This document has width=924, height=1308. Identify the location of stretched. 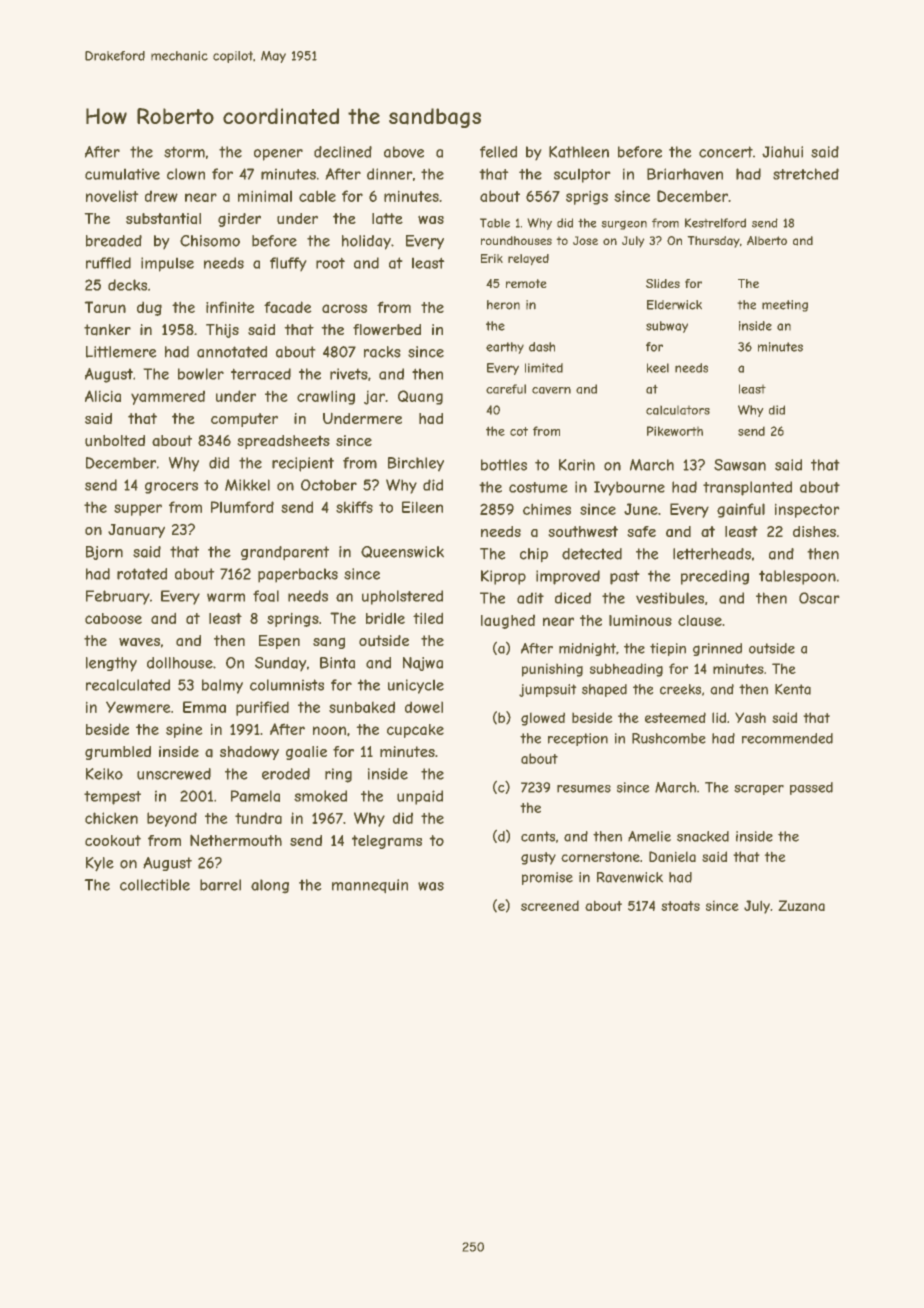
(806, 174).
